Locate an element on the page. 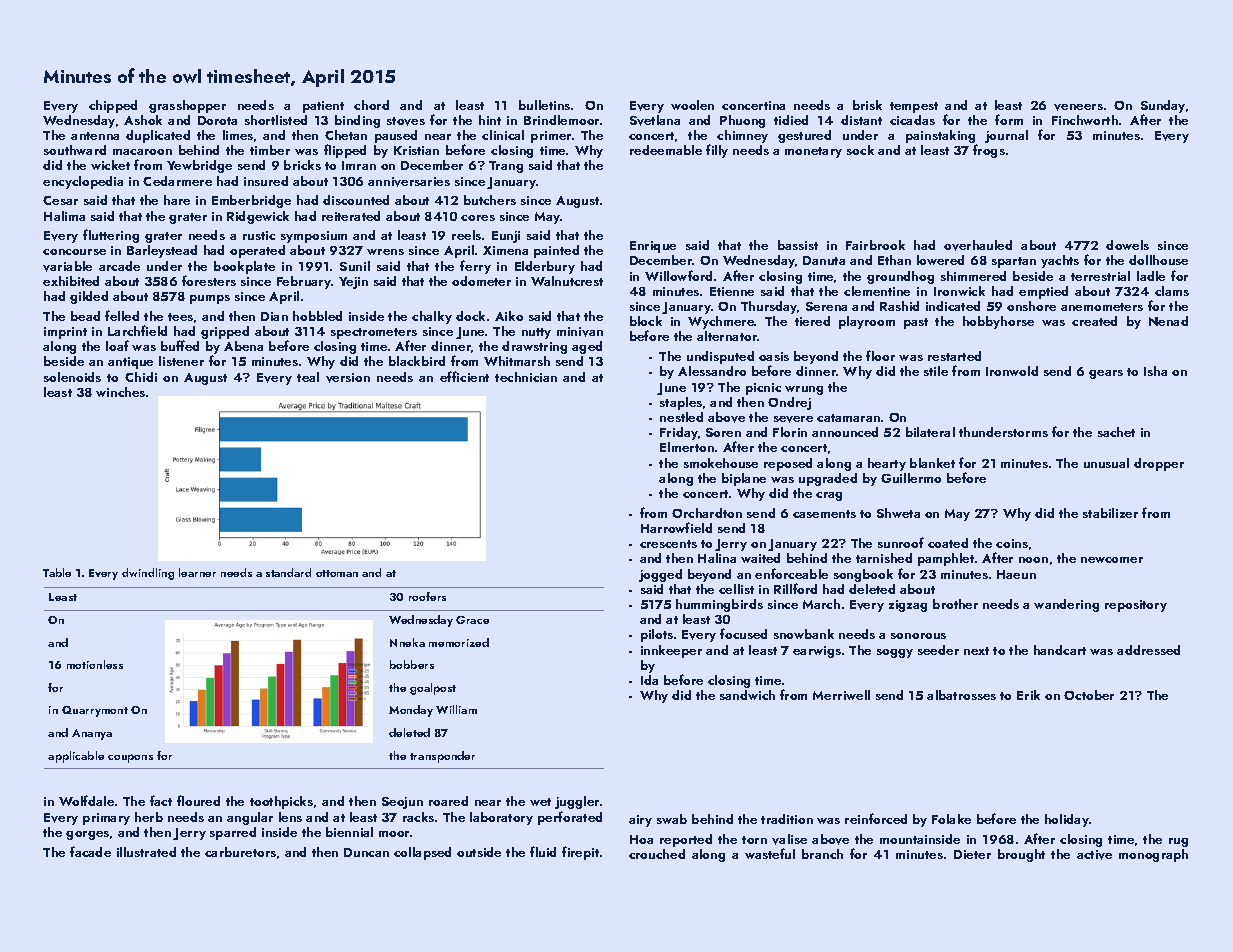 The width and height of the document is (1233, 952). gears is located at coordinates (1106, 374).
